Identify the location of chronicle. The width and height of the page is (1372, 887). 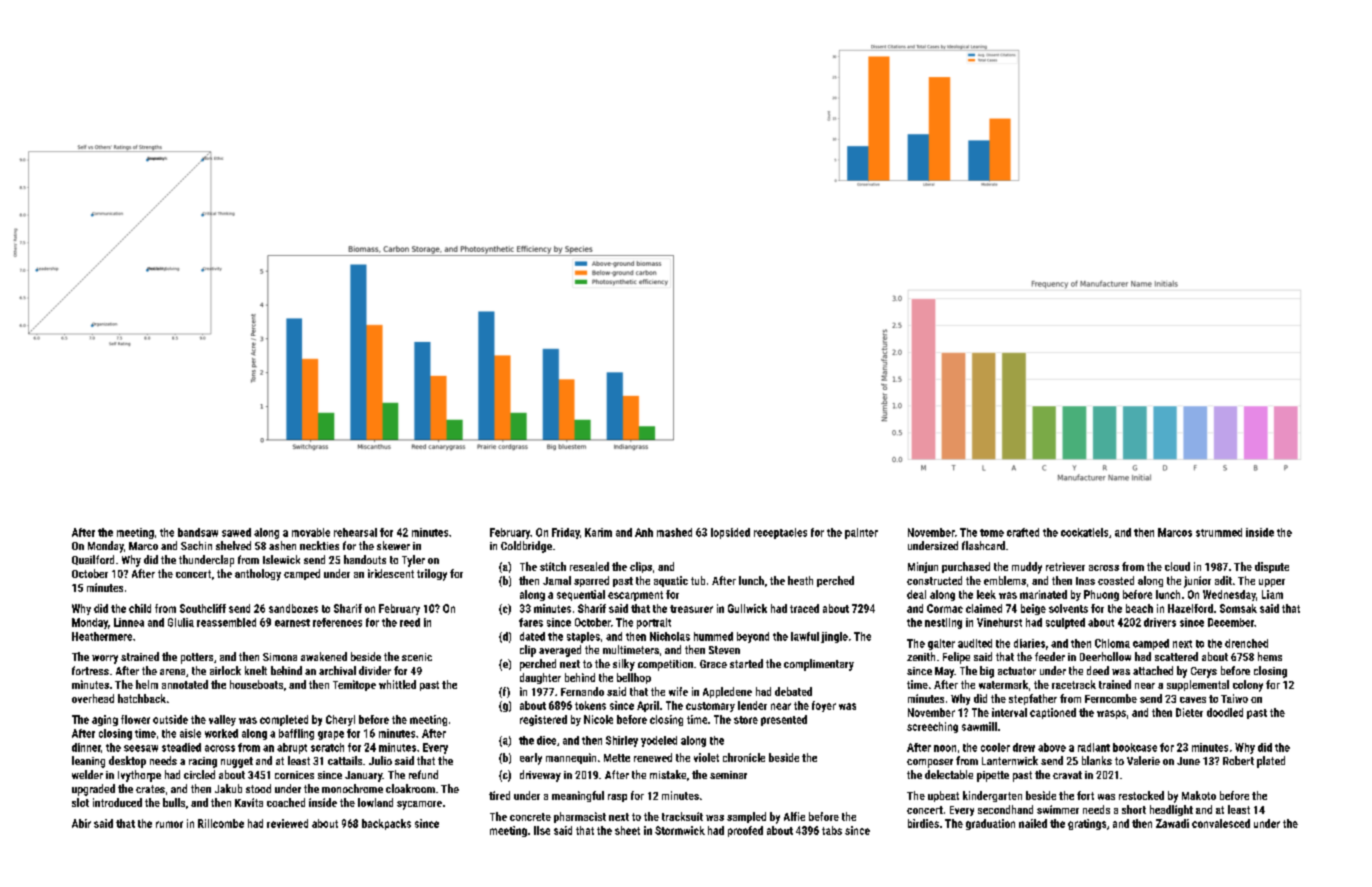
(744, 757).
